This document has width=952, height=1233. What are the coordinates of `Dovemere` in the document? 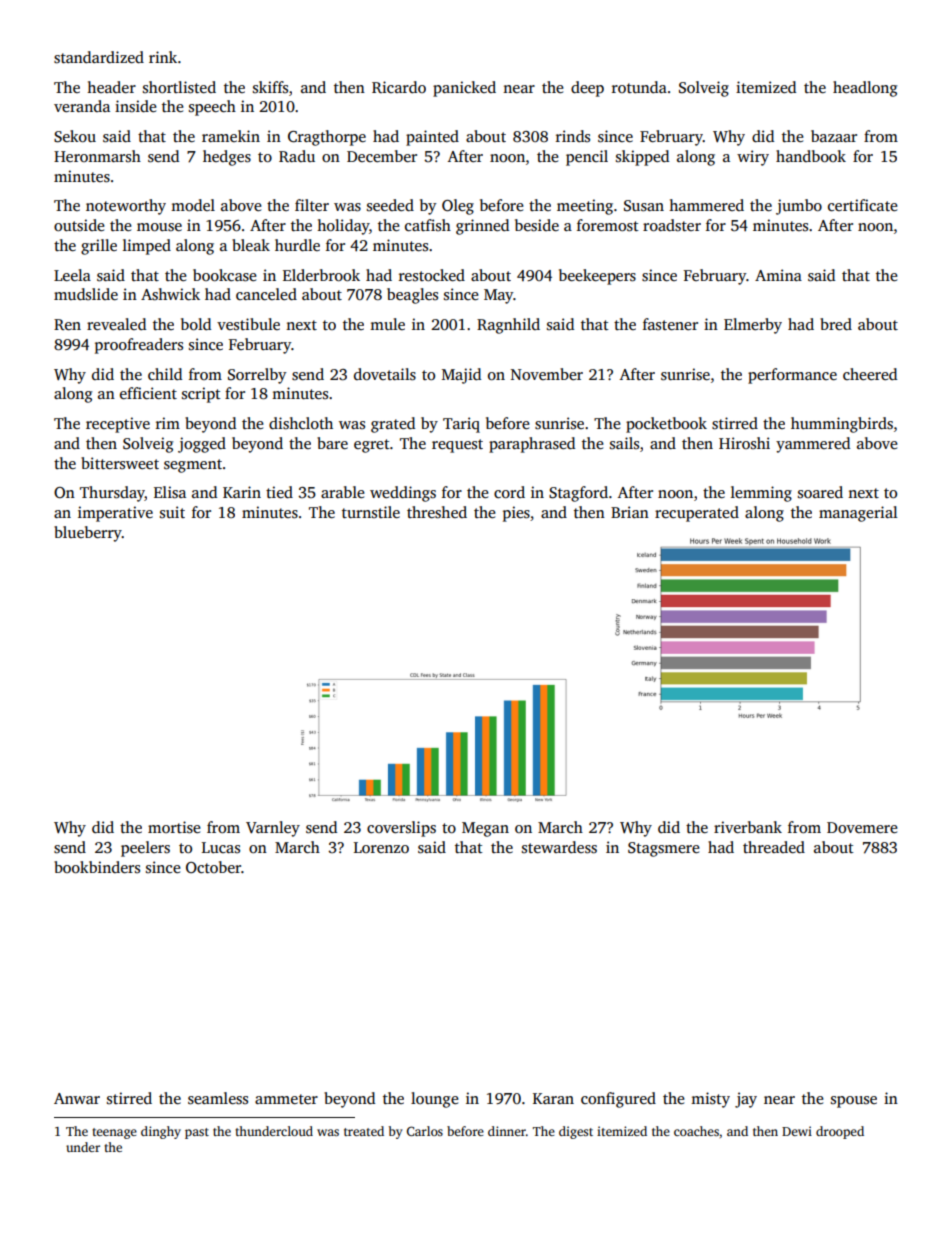 It's located at (862, 827).
